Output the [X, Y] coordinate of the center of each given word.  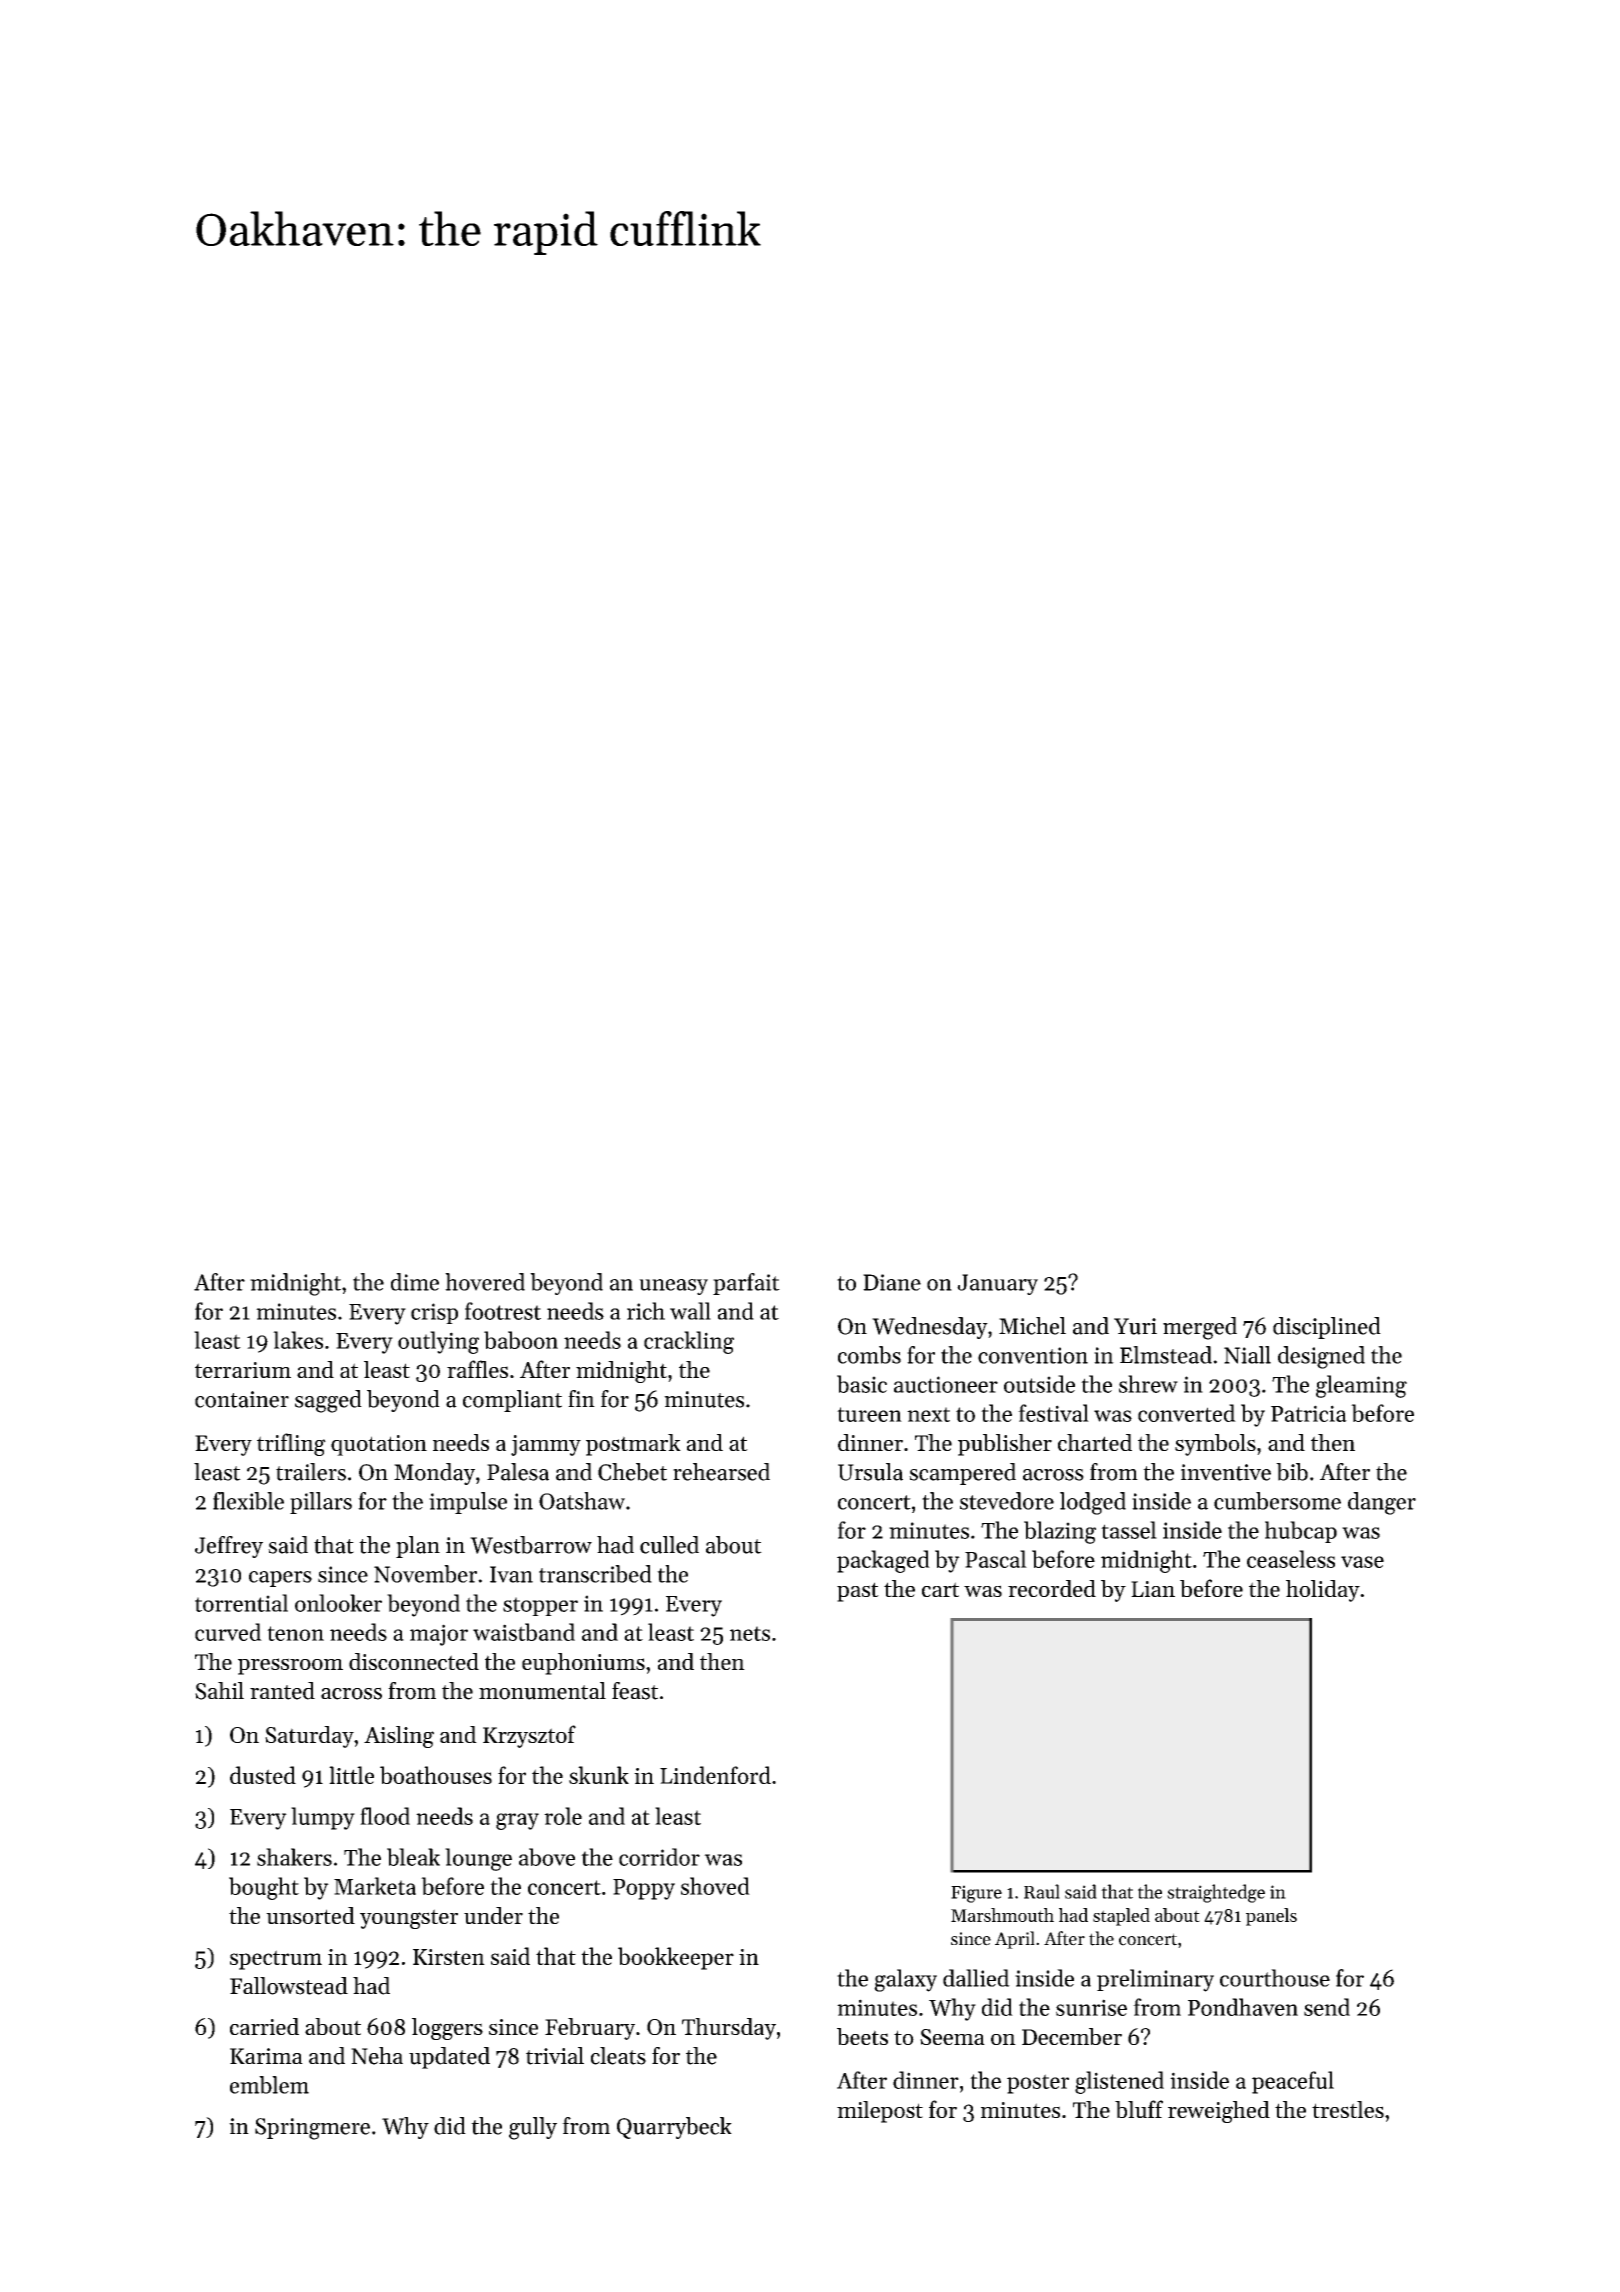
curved [228, 1632]
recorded [1052, 1588]
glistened [1119, 2082]
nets [750, 1633]
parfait [746, 1284]
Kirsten [449, 1957]
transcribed [595, 1574]
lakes [298, 1340]
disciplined [1327, 1328]
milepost [880, 2112]
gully [533, 2128]
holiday [1323, 1591]
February [590, 2029]
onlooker [338, 1603]
